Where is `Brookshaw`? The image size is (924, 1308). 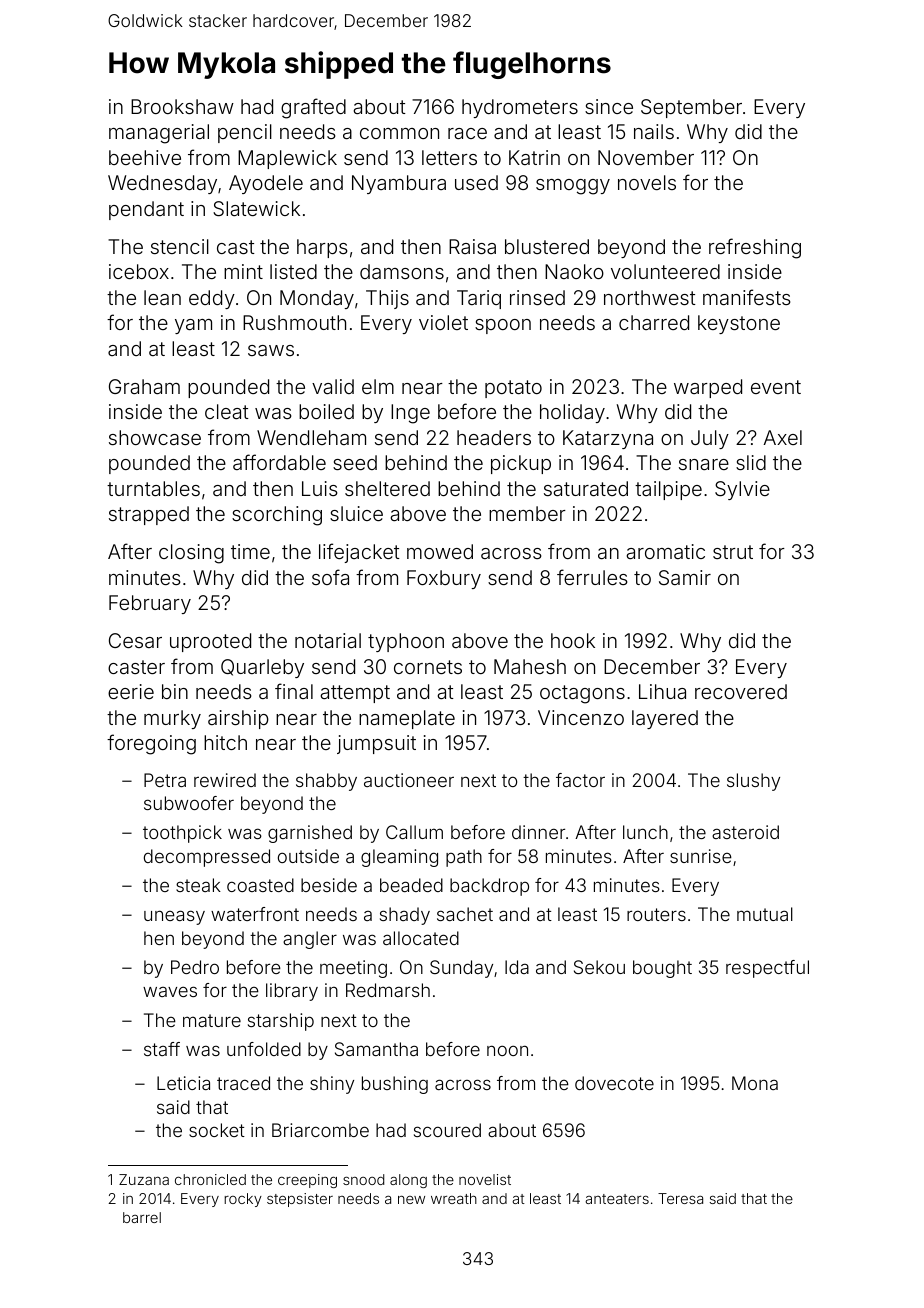 Brookshaw is located at coordinates (182, 106).
